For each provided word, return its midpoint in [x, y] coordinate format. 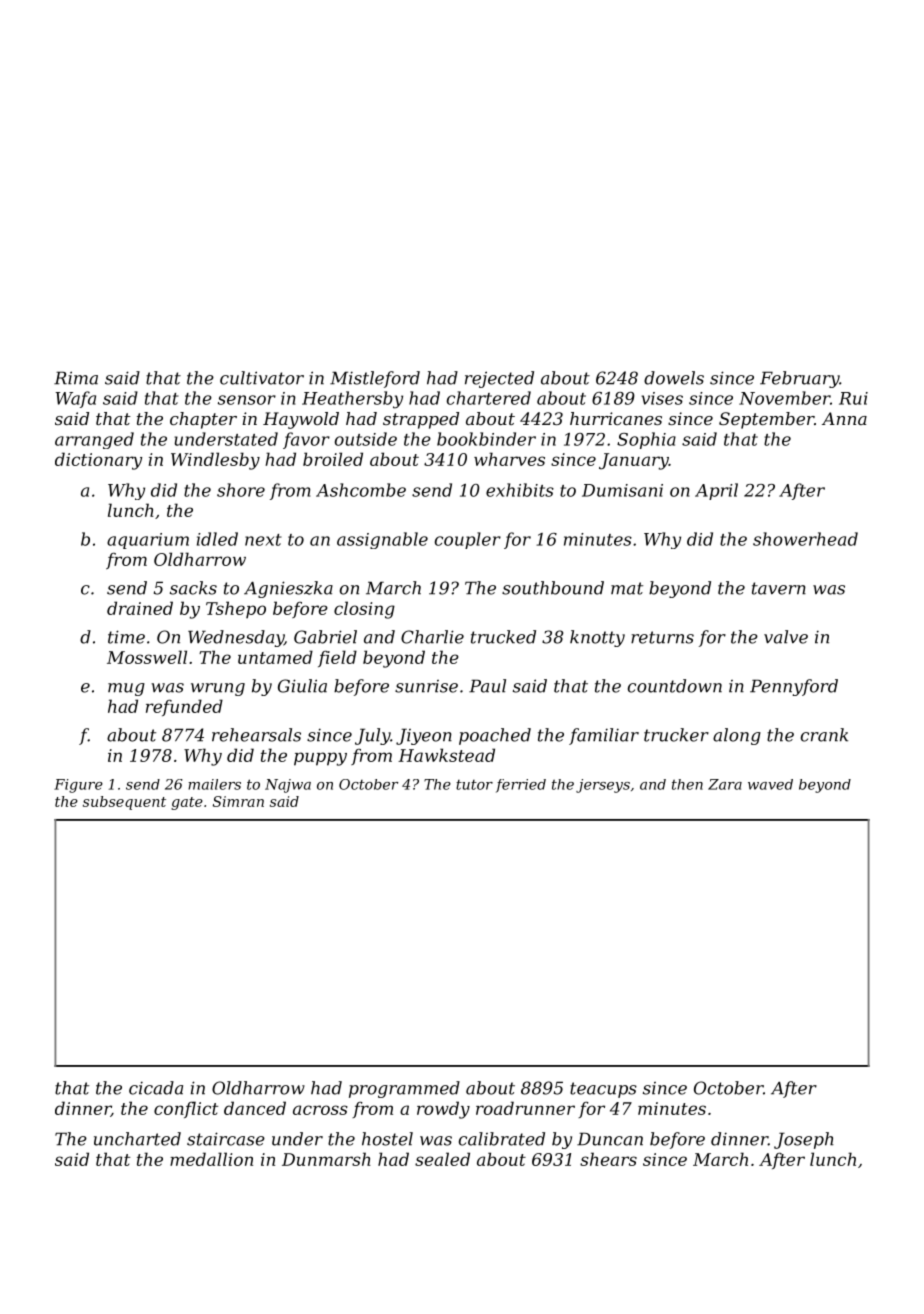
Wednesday [236, 638]
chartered [489, 398]
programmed [404, 1089]
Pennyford [794, 687]
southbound [553, 588]
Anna [844, 418]
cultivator [262, 378]
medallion [211, 1159]
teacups [603, 1090]
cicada [156, 1088]
